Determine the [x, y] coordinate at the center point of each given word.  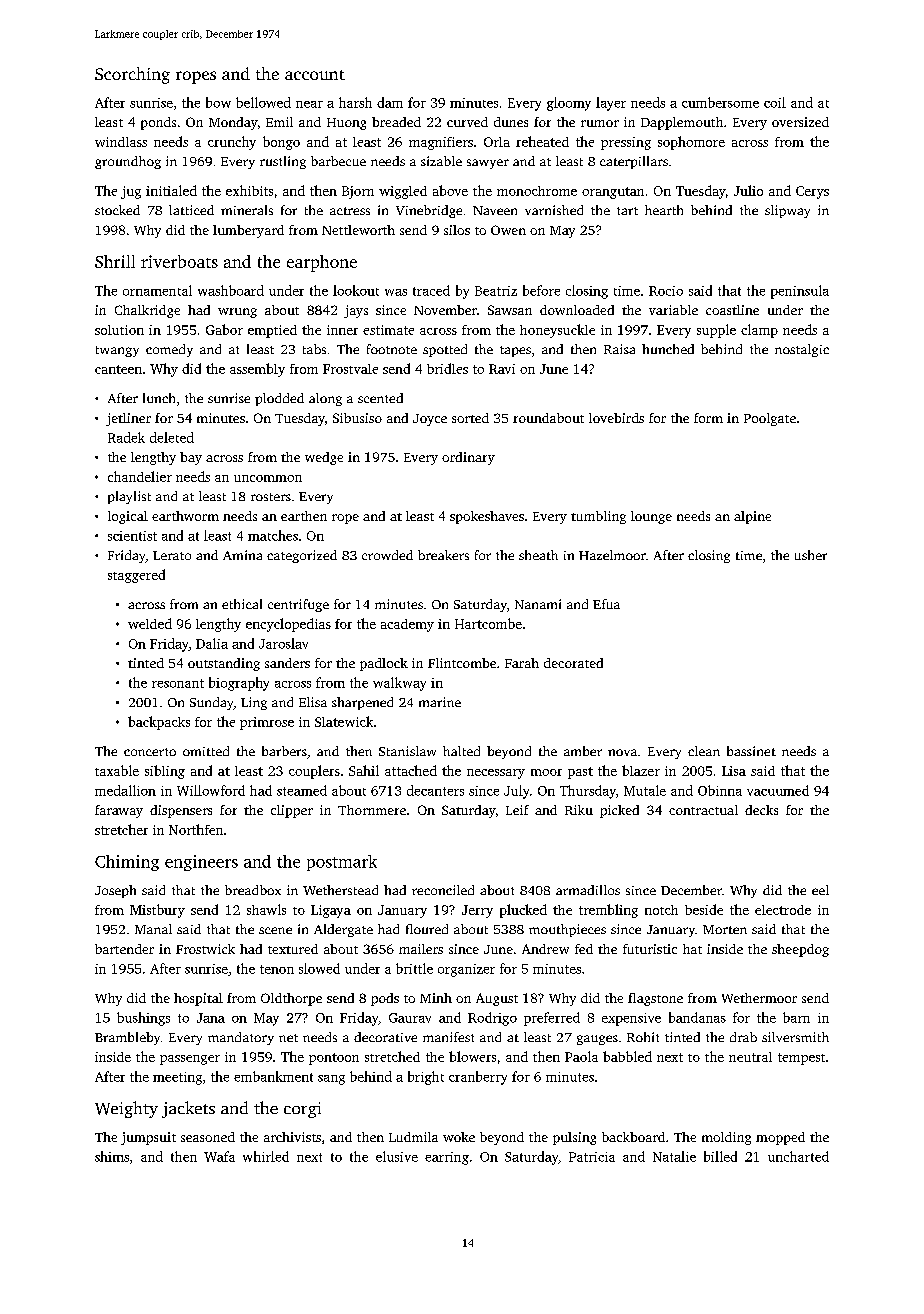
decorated [573, 663]
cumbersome [720, 102]
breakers [443, 555]
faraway [119, 811]
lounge [651, 517]
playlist [129, 497]
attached [411, 770]
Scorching [132, 75]
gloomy [569, 104]
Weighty [126, 1109]
